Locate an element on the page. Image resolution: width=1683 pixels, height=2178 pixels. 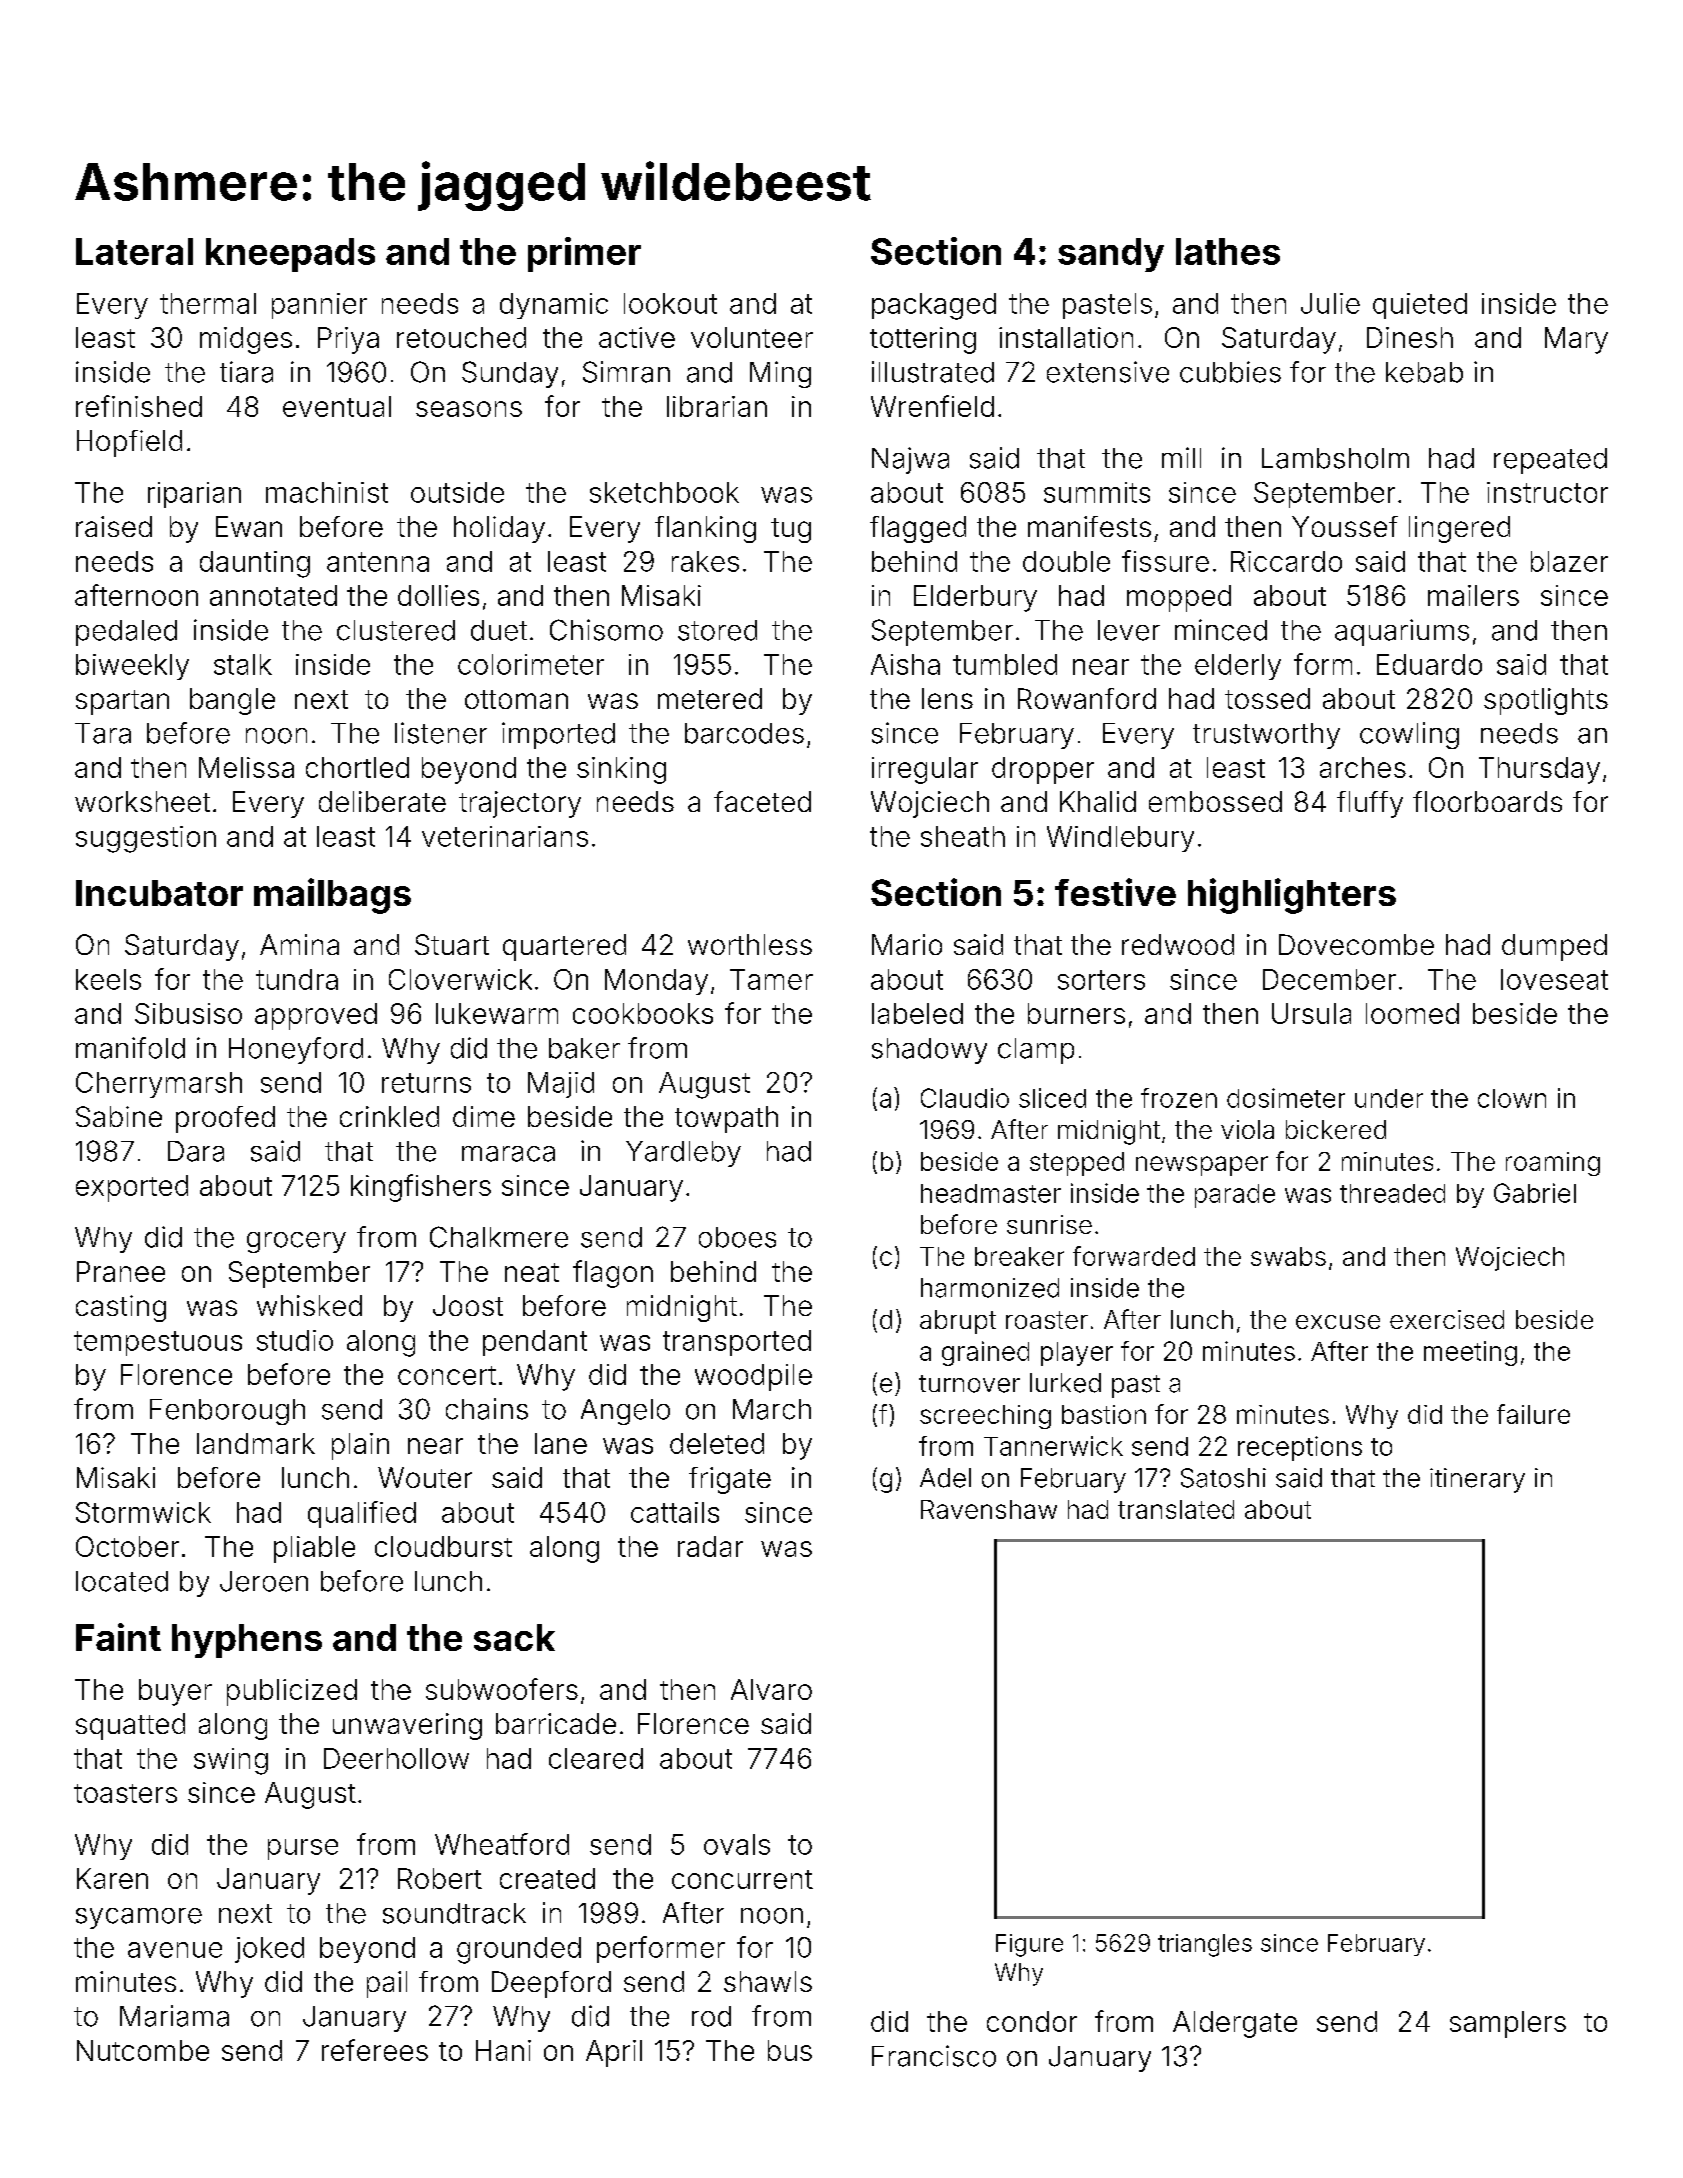
lathes is located at coordinates (1228, 251).
